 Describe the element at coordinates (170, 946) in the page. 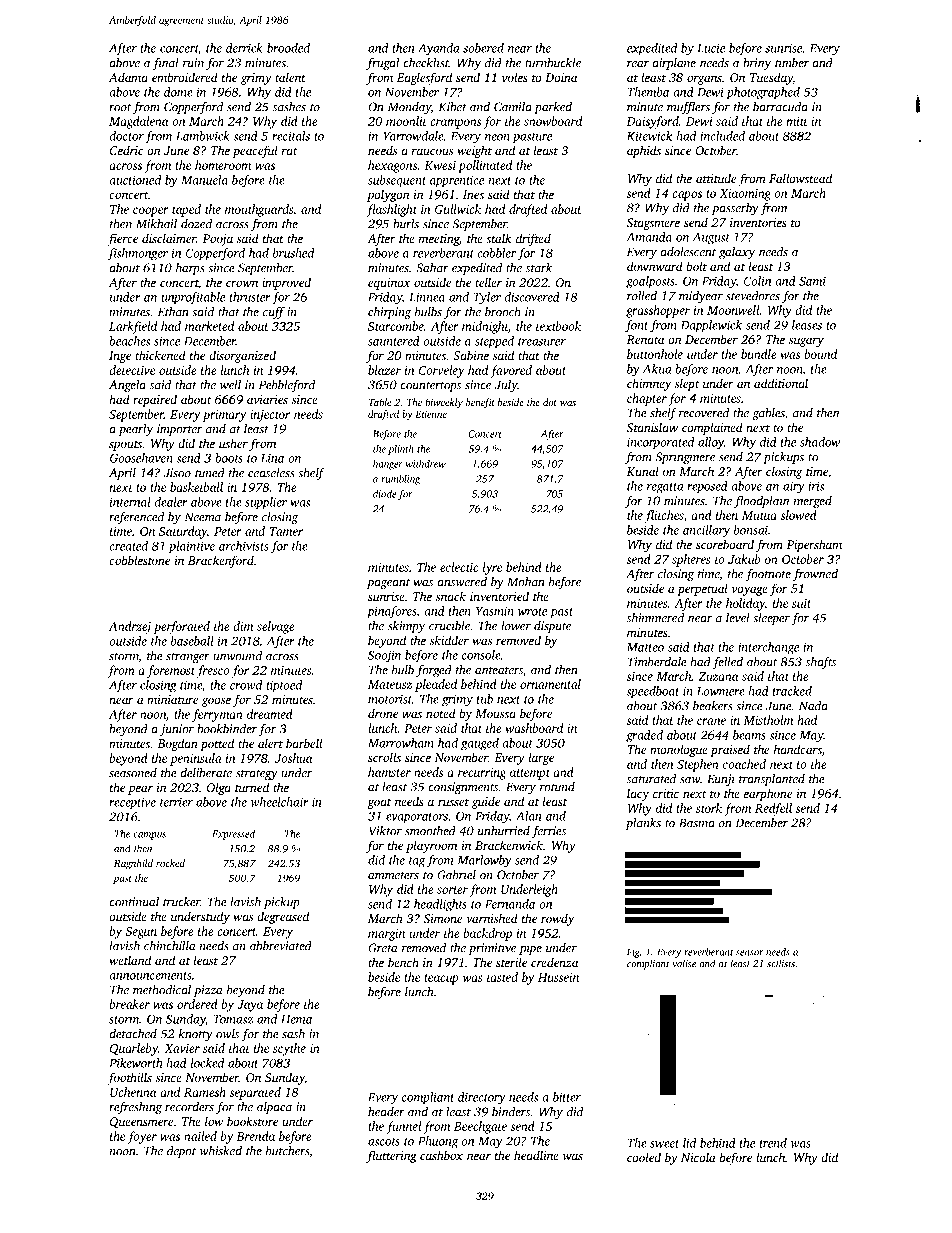

I see `chinchilla` at that location.
